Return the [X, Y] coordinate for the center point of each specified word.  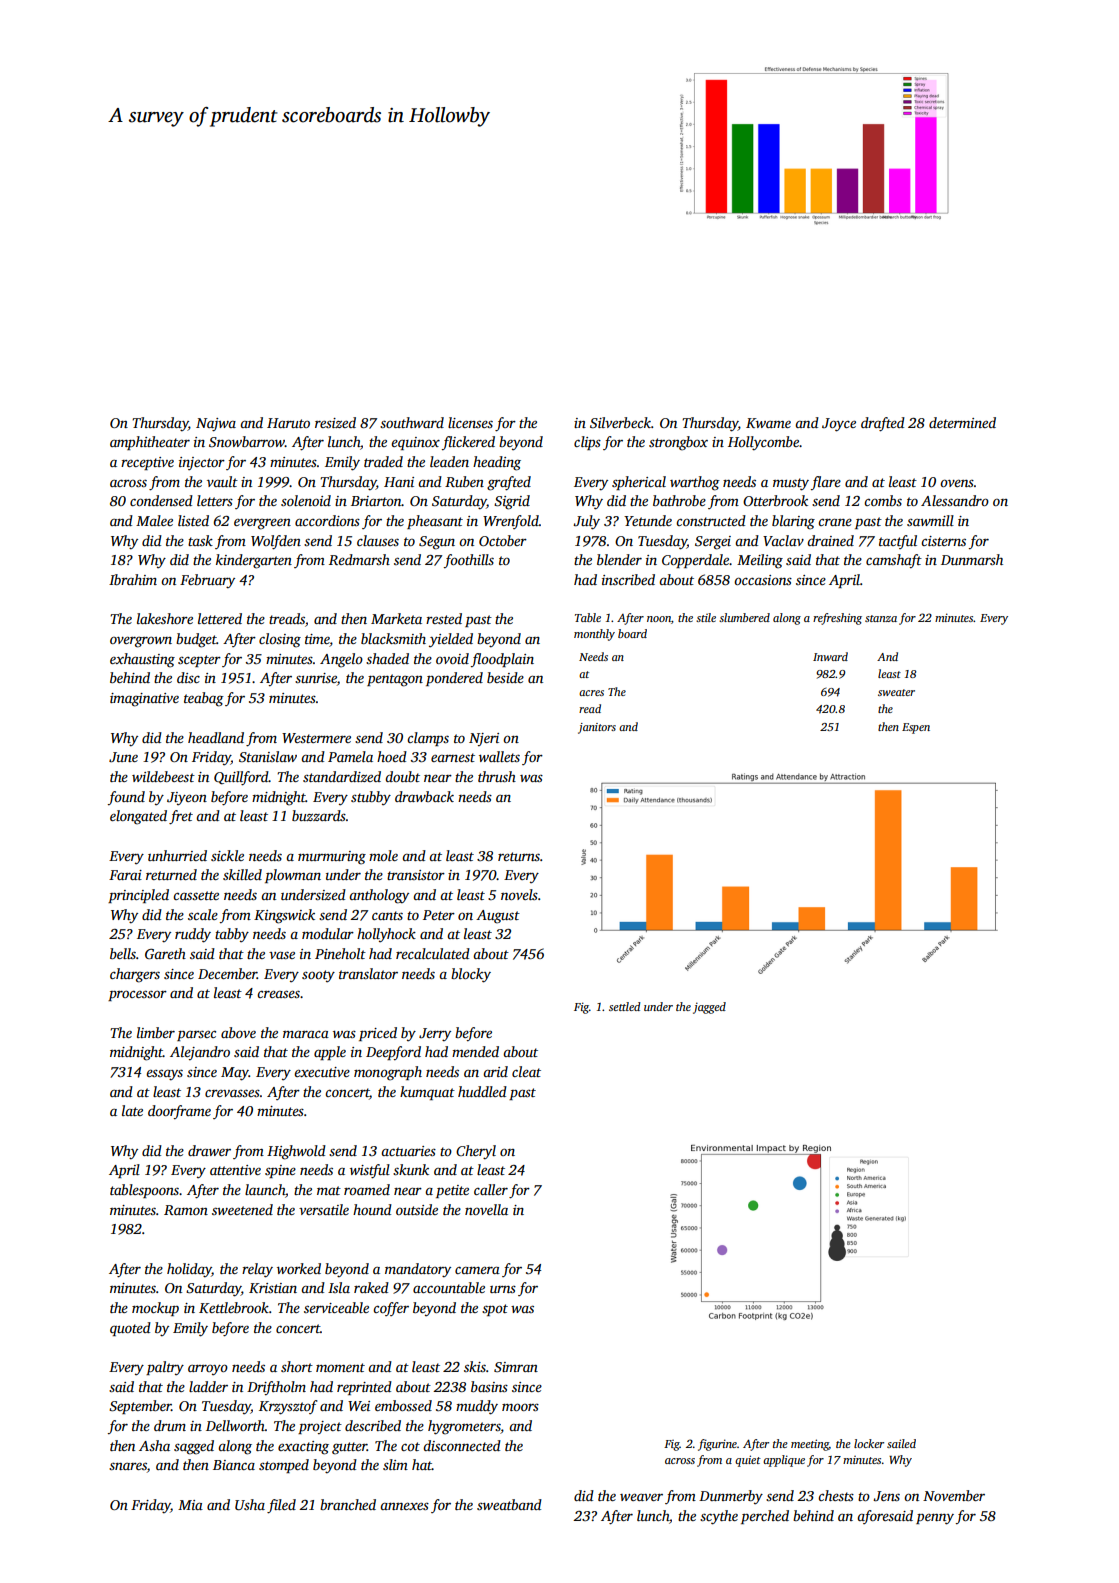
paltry [165, 1368]
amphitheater [150, 443]
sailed [901, 1443]
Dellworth [235, 1425]
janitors [597, 728]
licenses [470, 422]
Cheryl [476, 1152]
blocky [471, 975]
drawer [209, 1150]
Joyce [839, 425]
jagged [709, 1008]
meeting [810, 1445]
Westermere [316, 738]
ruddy [193, 935]
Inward [830, 656]
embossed [403, 1405]
